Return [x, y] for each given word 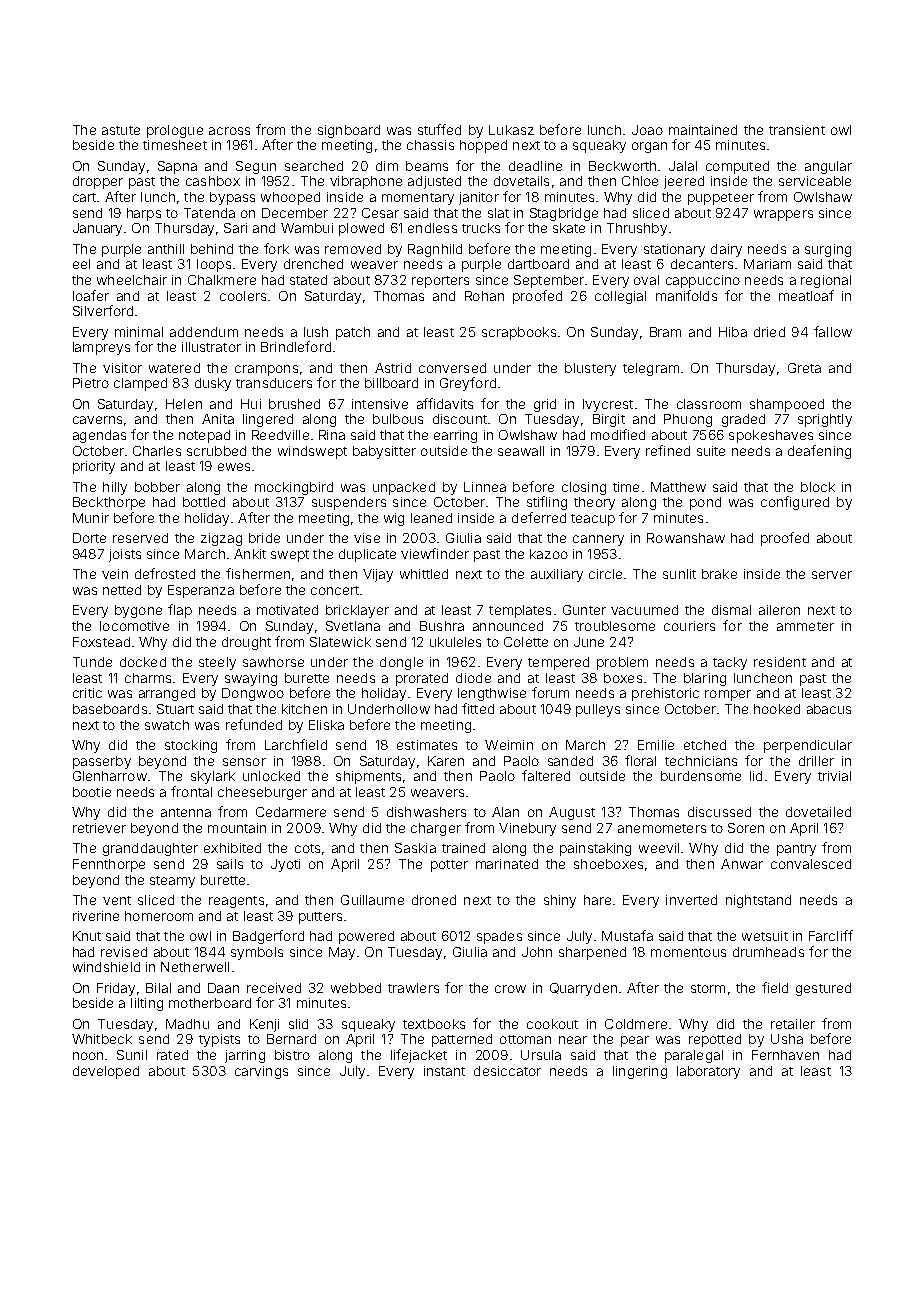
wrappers [783, 215]
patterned [462, 1040]
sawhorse [273, 662]
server [832, 575]
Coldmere [636, 1024]
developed [106, 1072]
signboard [349, 131]
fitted [478, 708]
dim [387, 166]
